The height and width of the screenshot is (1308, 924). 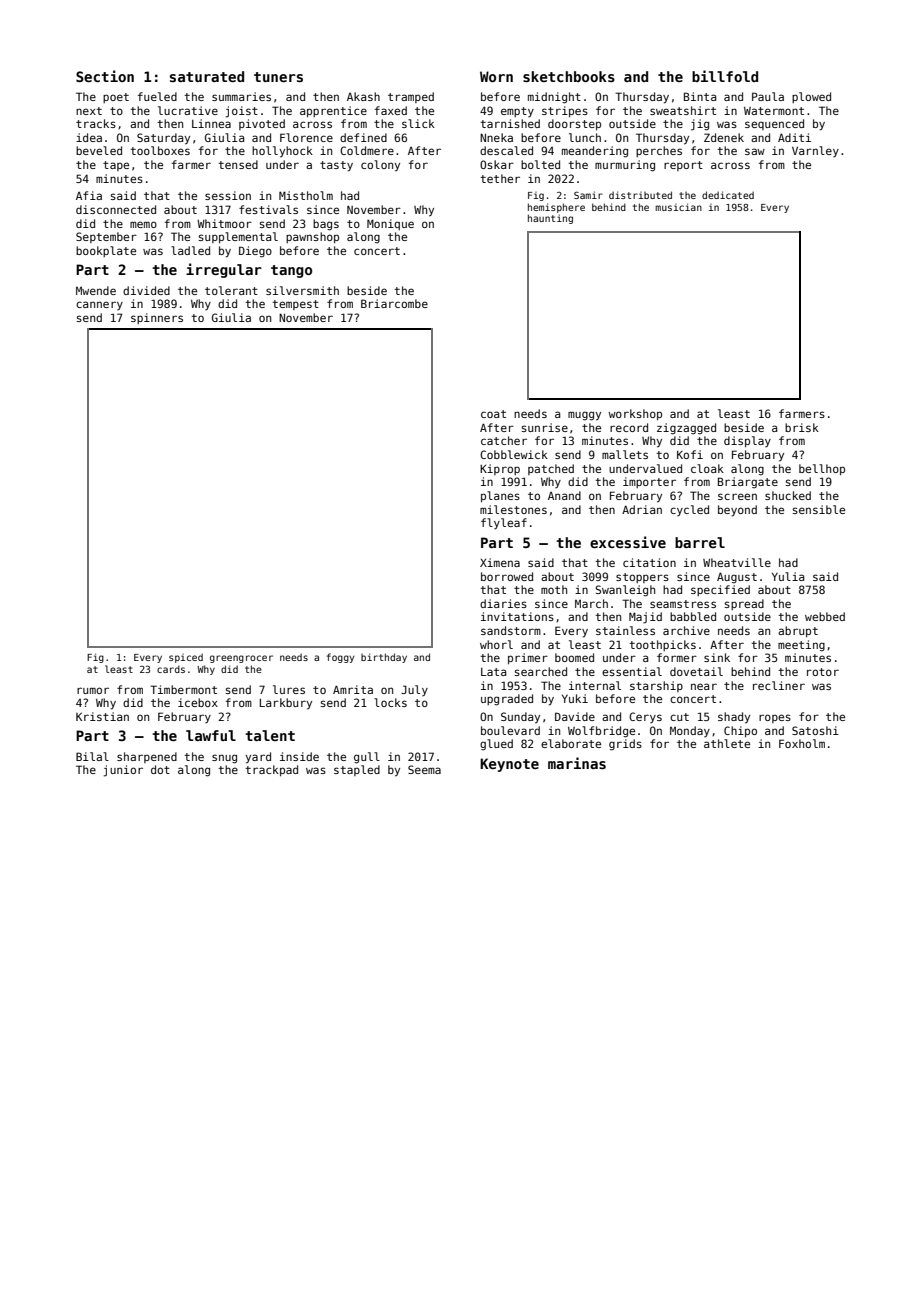 I want to click on sketchbooks, so click(x=569, y=76).
